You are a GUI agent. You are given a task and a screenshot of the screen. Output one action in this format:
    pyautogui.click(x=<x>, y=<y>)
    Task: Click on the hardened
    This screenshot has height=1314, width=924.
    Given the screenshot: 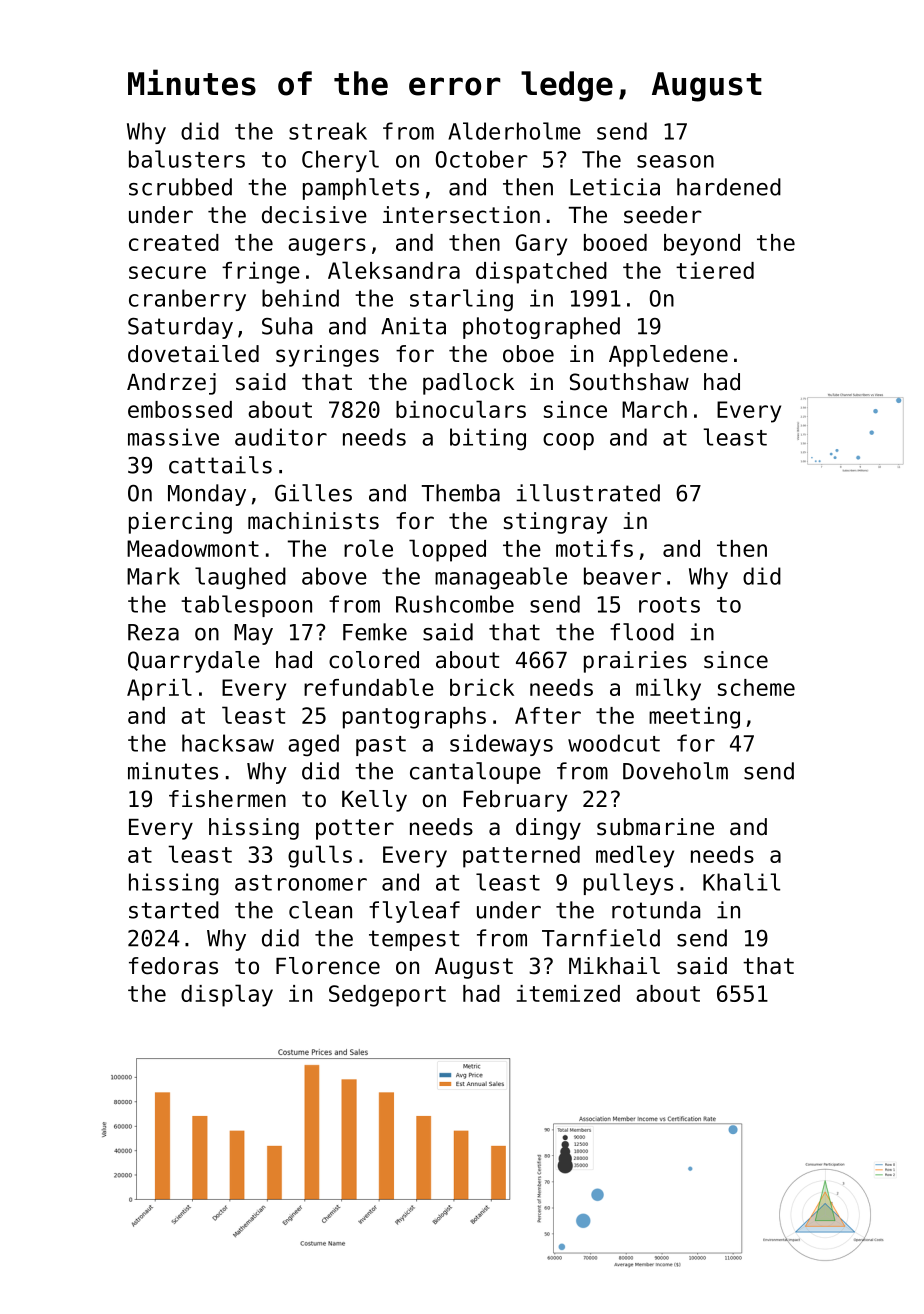 What is the action you would take?
    pyautogui.click(x=729, y=187)
